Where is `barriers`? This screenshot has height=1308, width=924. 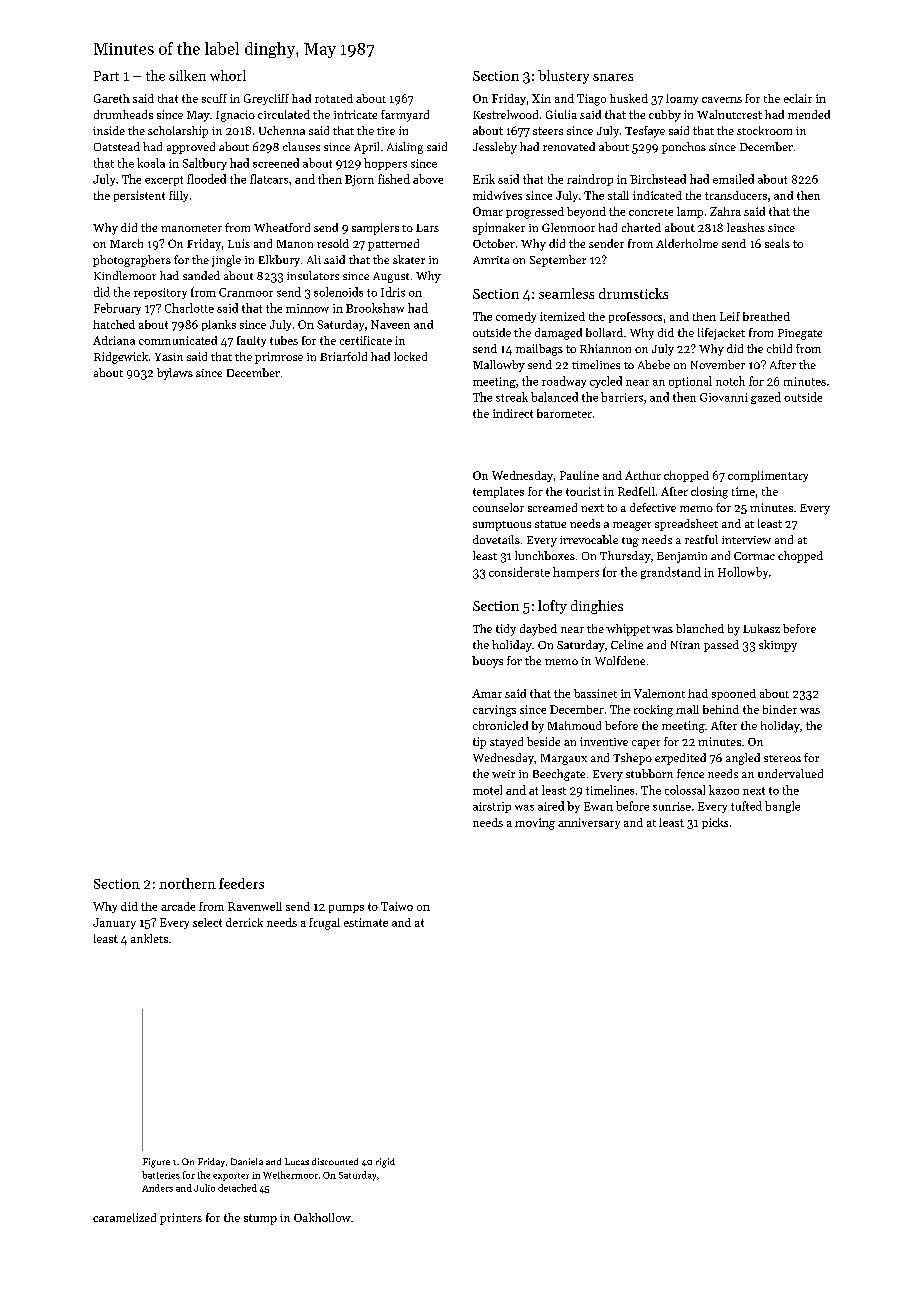
barriers is located at coordinates (622, 397).
